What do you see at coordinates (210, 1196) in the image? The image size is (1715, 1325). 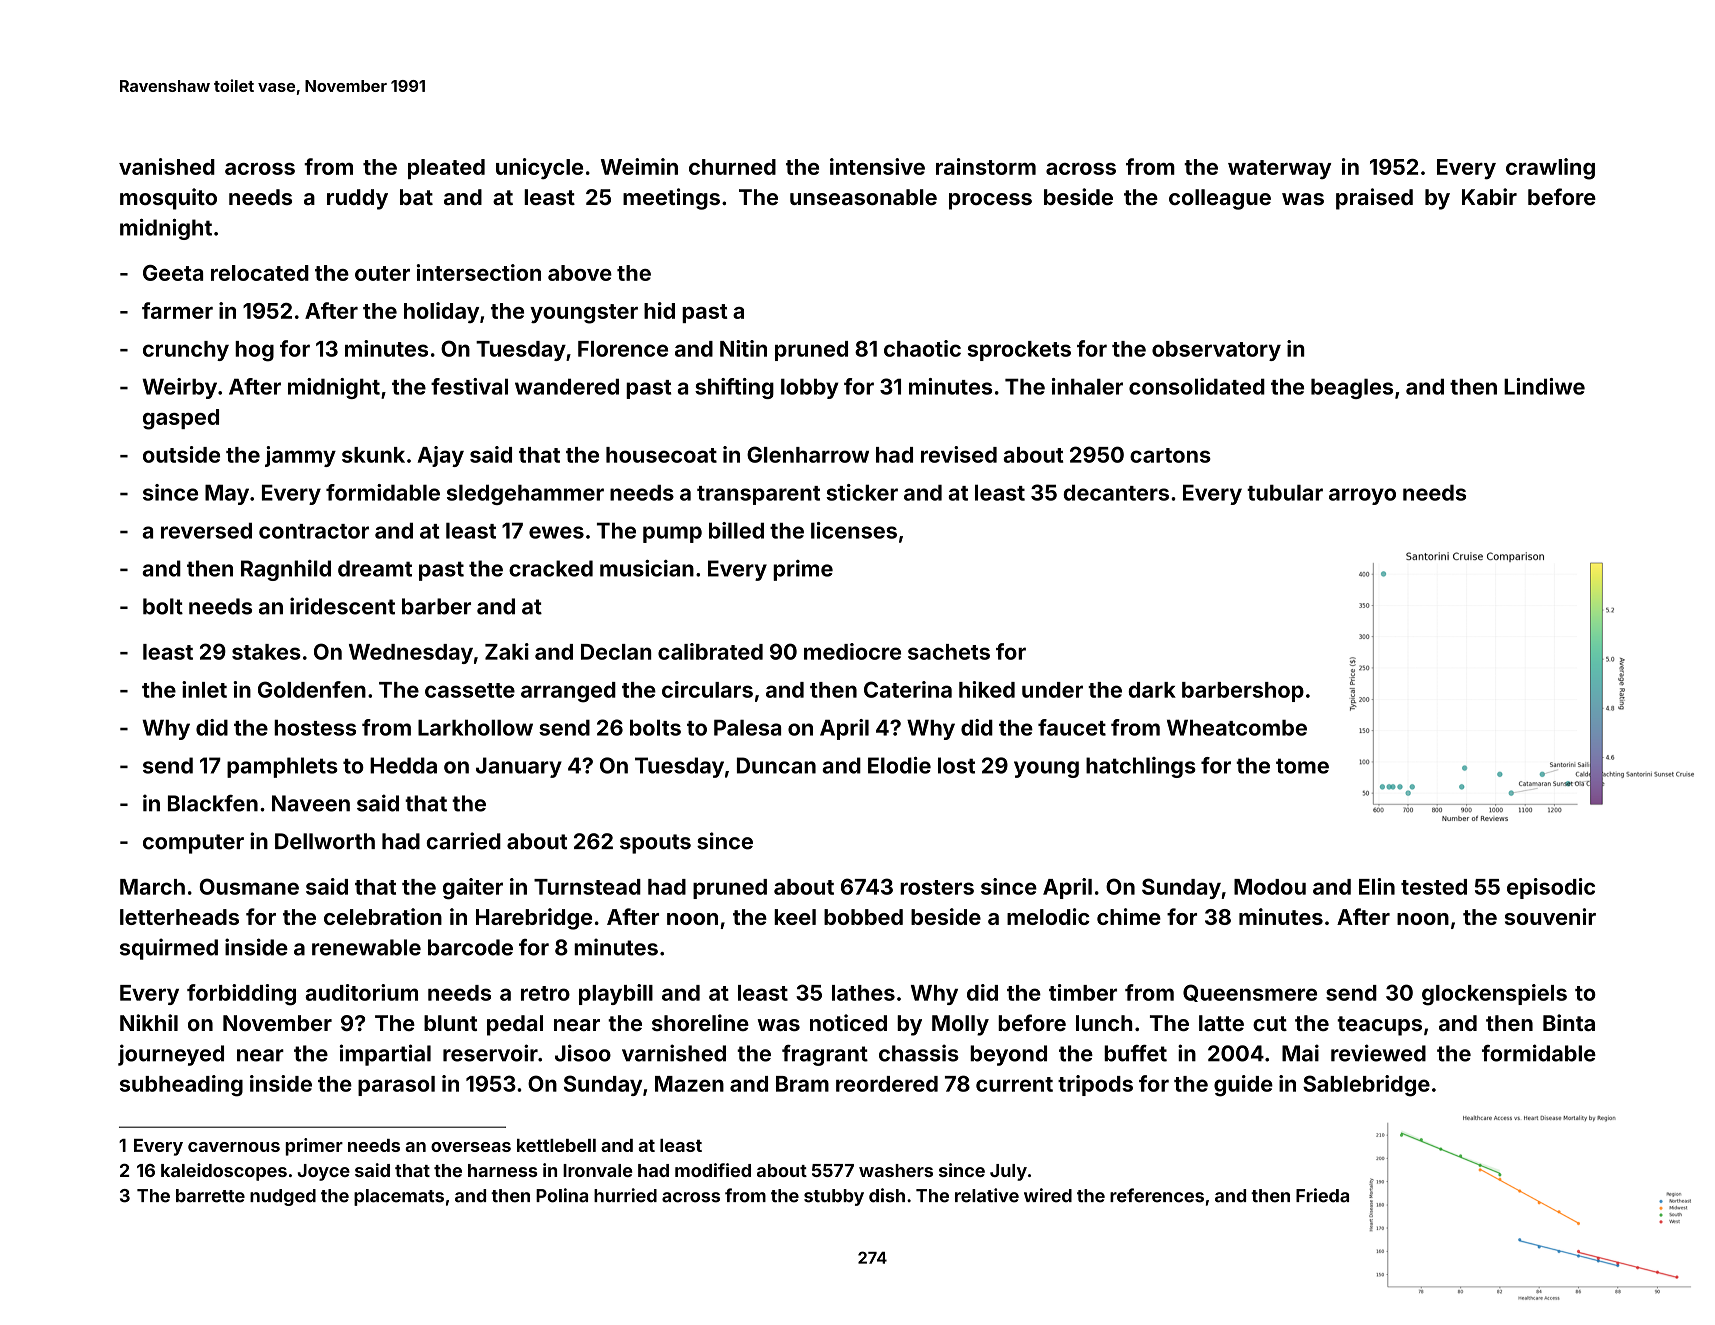 I see `barrette` at bounding box center [210, 1196].
